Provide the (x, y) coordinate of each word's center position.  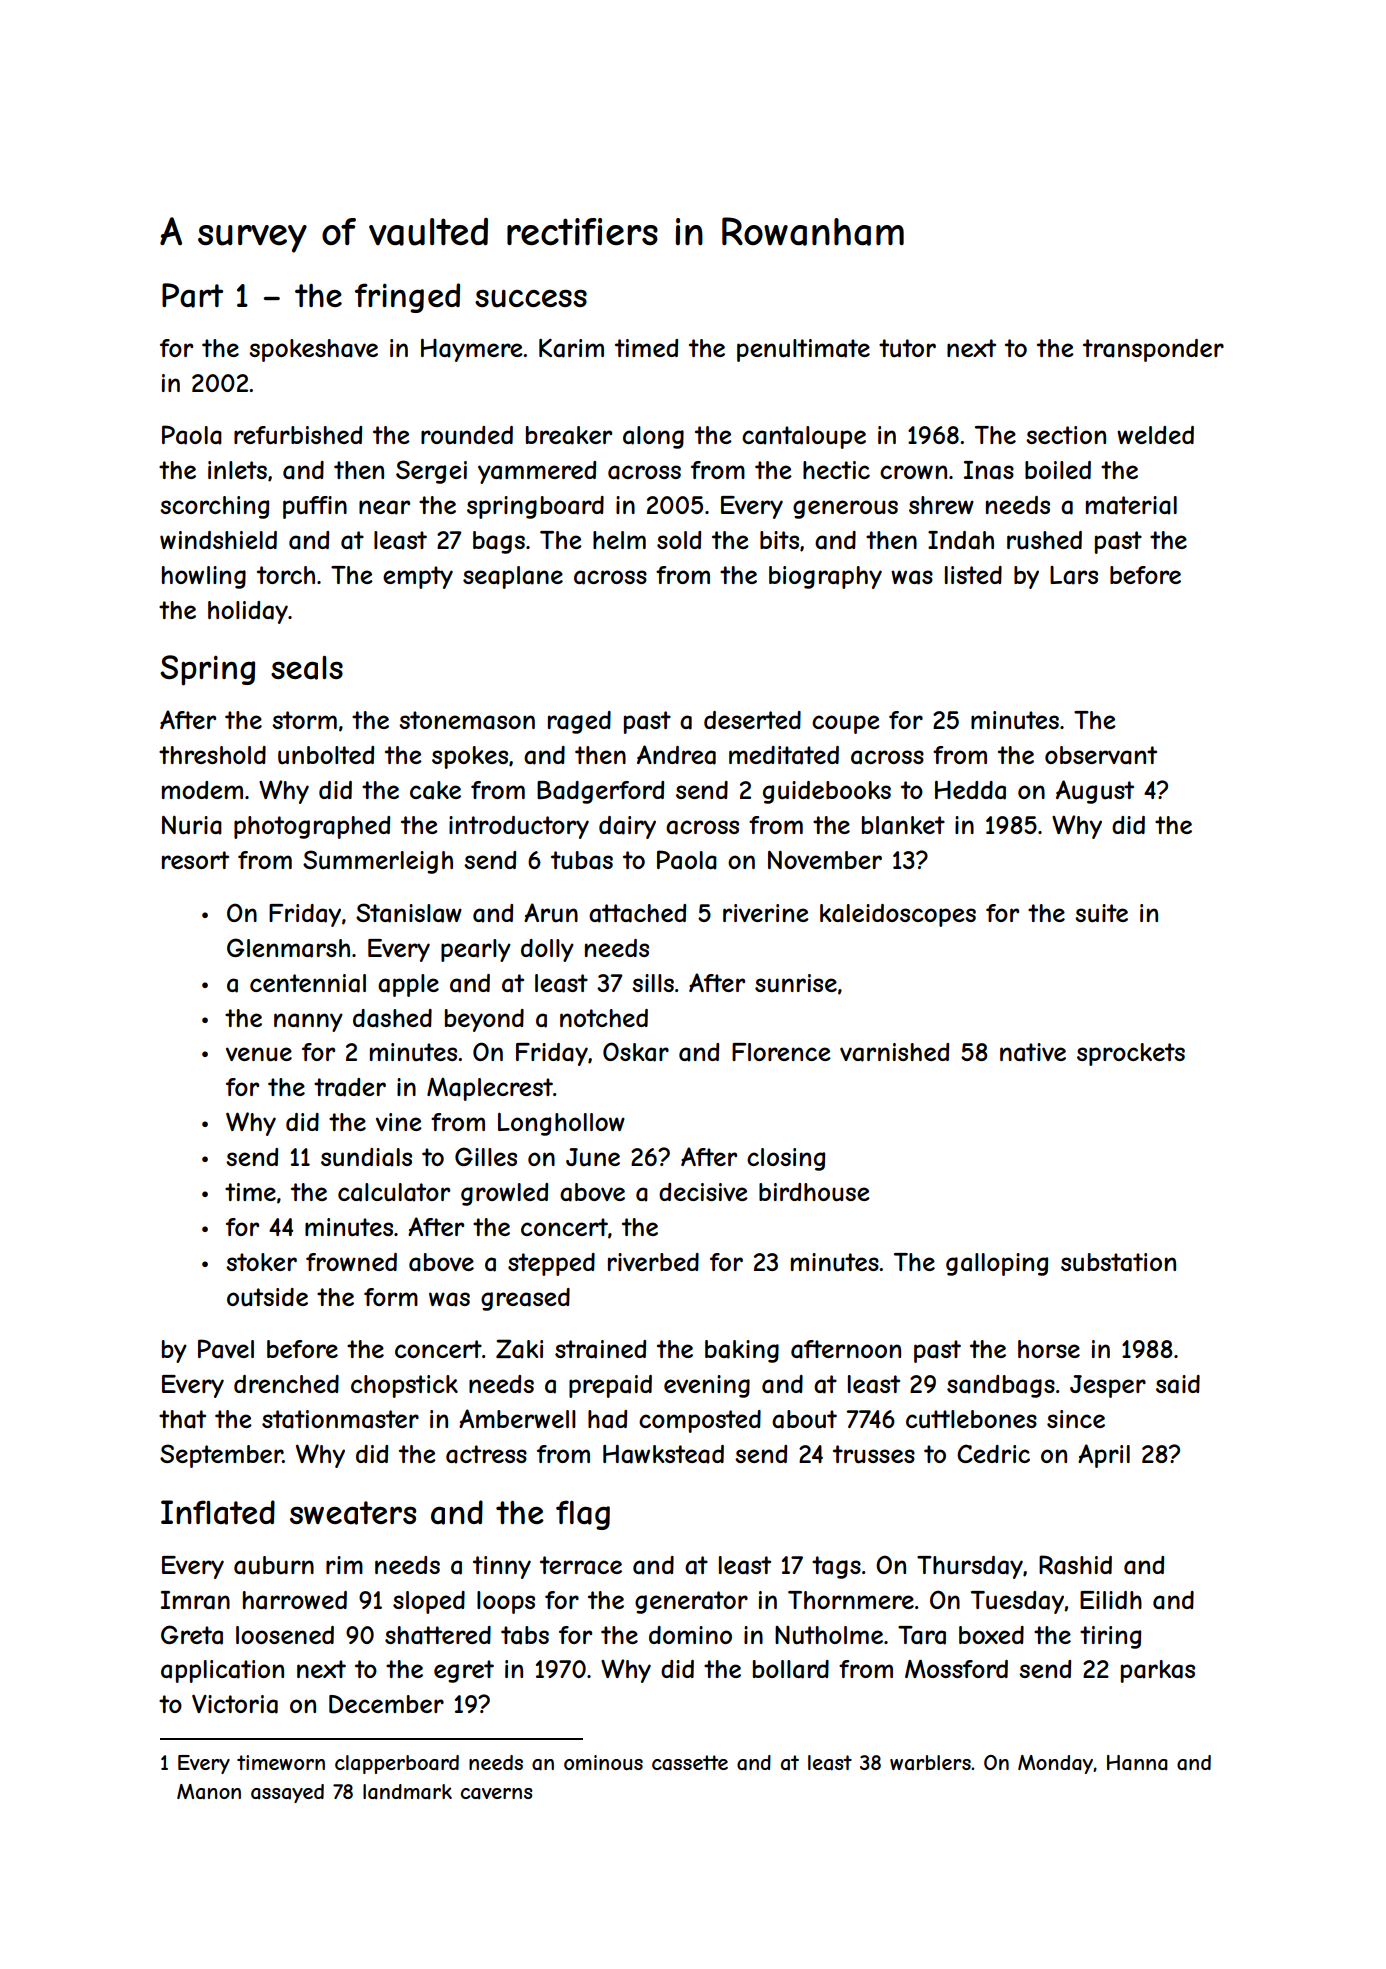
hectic (836, 470)
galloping (997, 1264)
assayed (287, 1793)
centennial (308, 983)
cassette (690, 1763)
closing (786, 1159)
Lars (1074, 575)
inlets (237, 470)
